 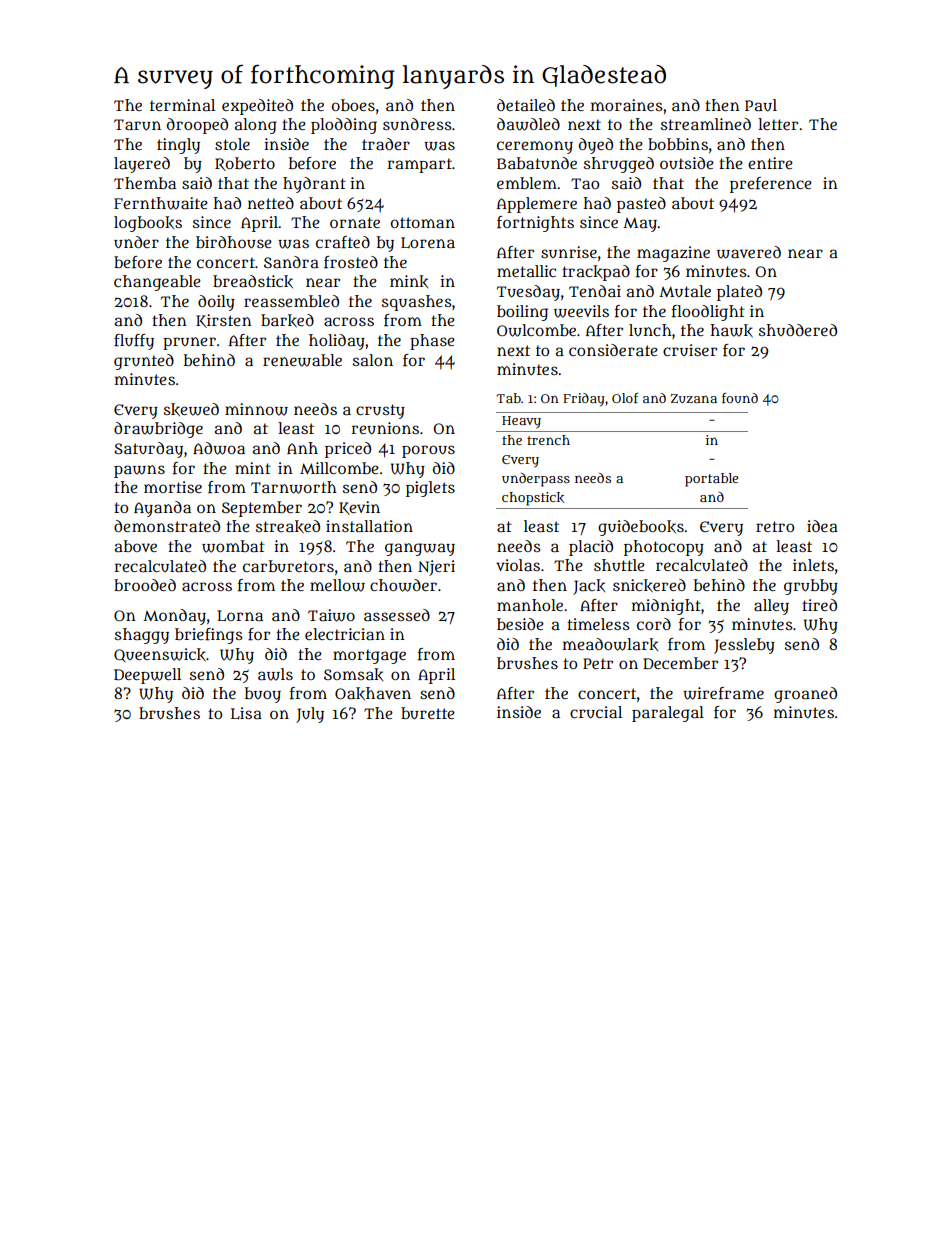 What do you see at coordinates (625, 398) in the page?
I see `Olof` at bounding box center [625, 398].
